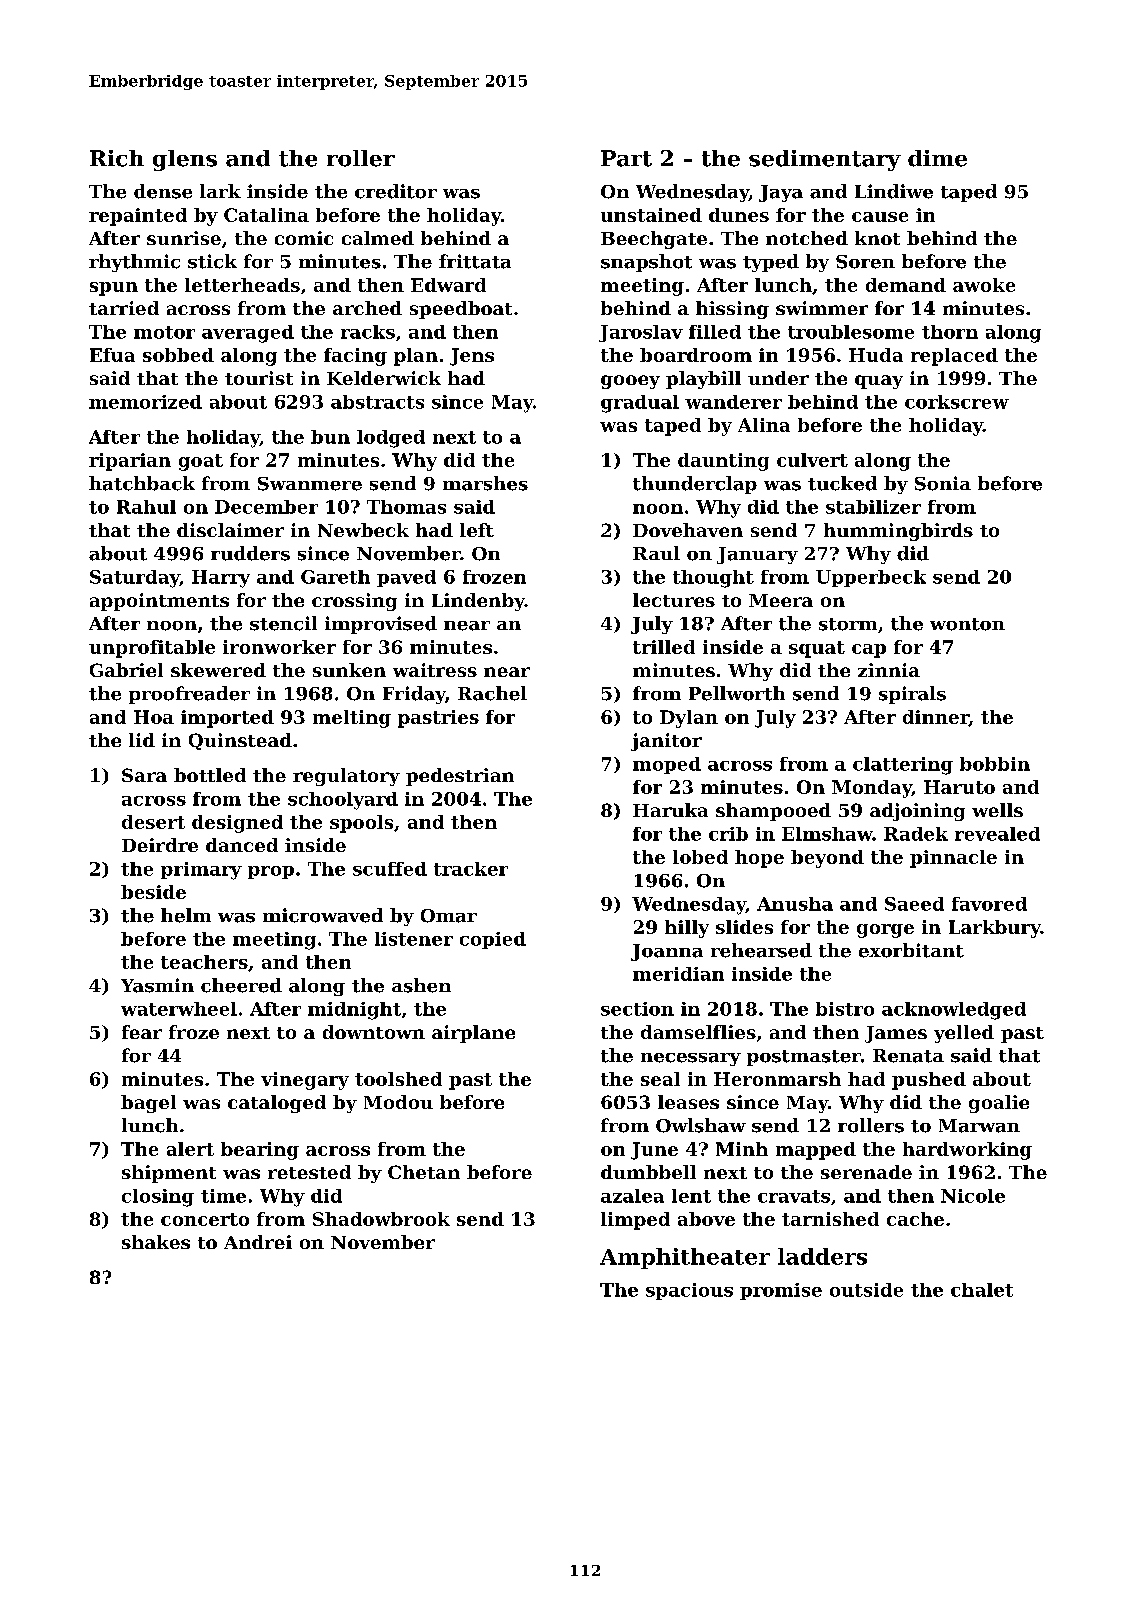 The height and width of the image is (1616, 1138). What do you see at coordinates (156, 1242) in the image?
I see `shakes` at bounding box center [156, 1242].
